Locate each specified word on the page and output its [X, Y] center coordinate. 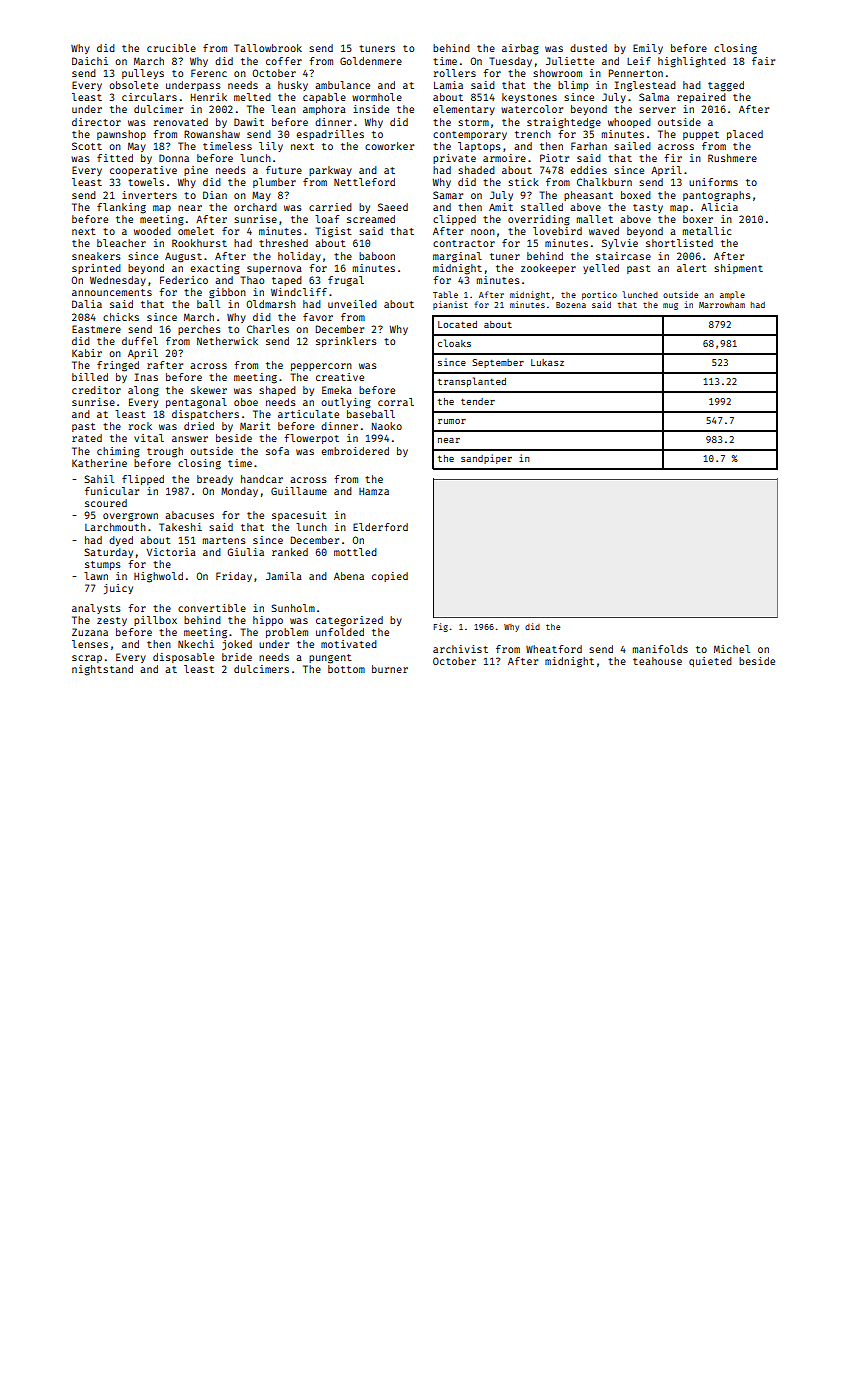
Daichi [90, 61]
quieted [710, 662]
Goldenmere [371, 61]
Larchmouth [115, 527]
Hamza [374, 491]
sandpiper [486, 459]
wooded [152, 231]
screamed [371, 219]
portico [599, 295]
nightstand [102, 670]
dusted [588, 48]
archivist [460, 649]
